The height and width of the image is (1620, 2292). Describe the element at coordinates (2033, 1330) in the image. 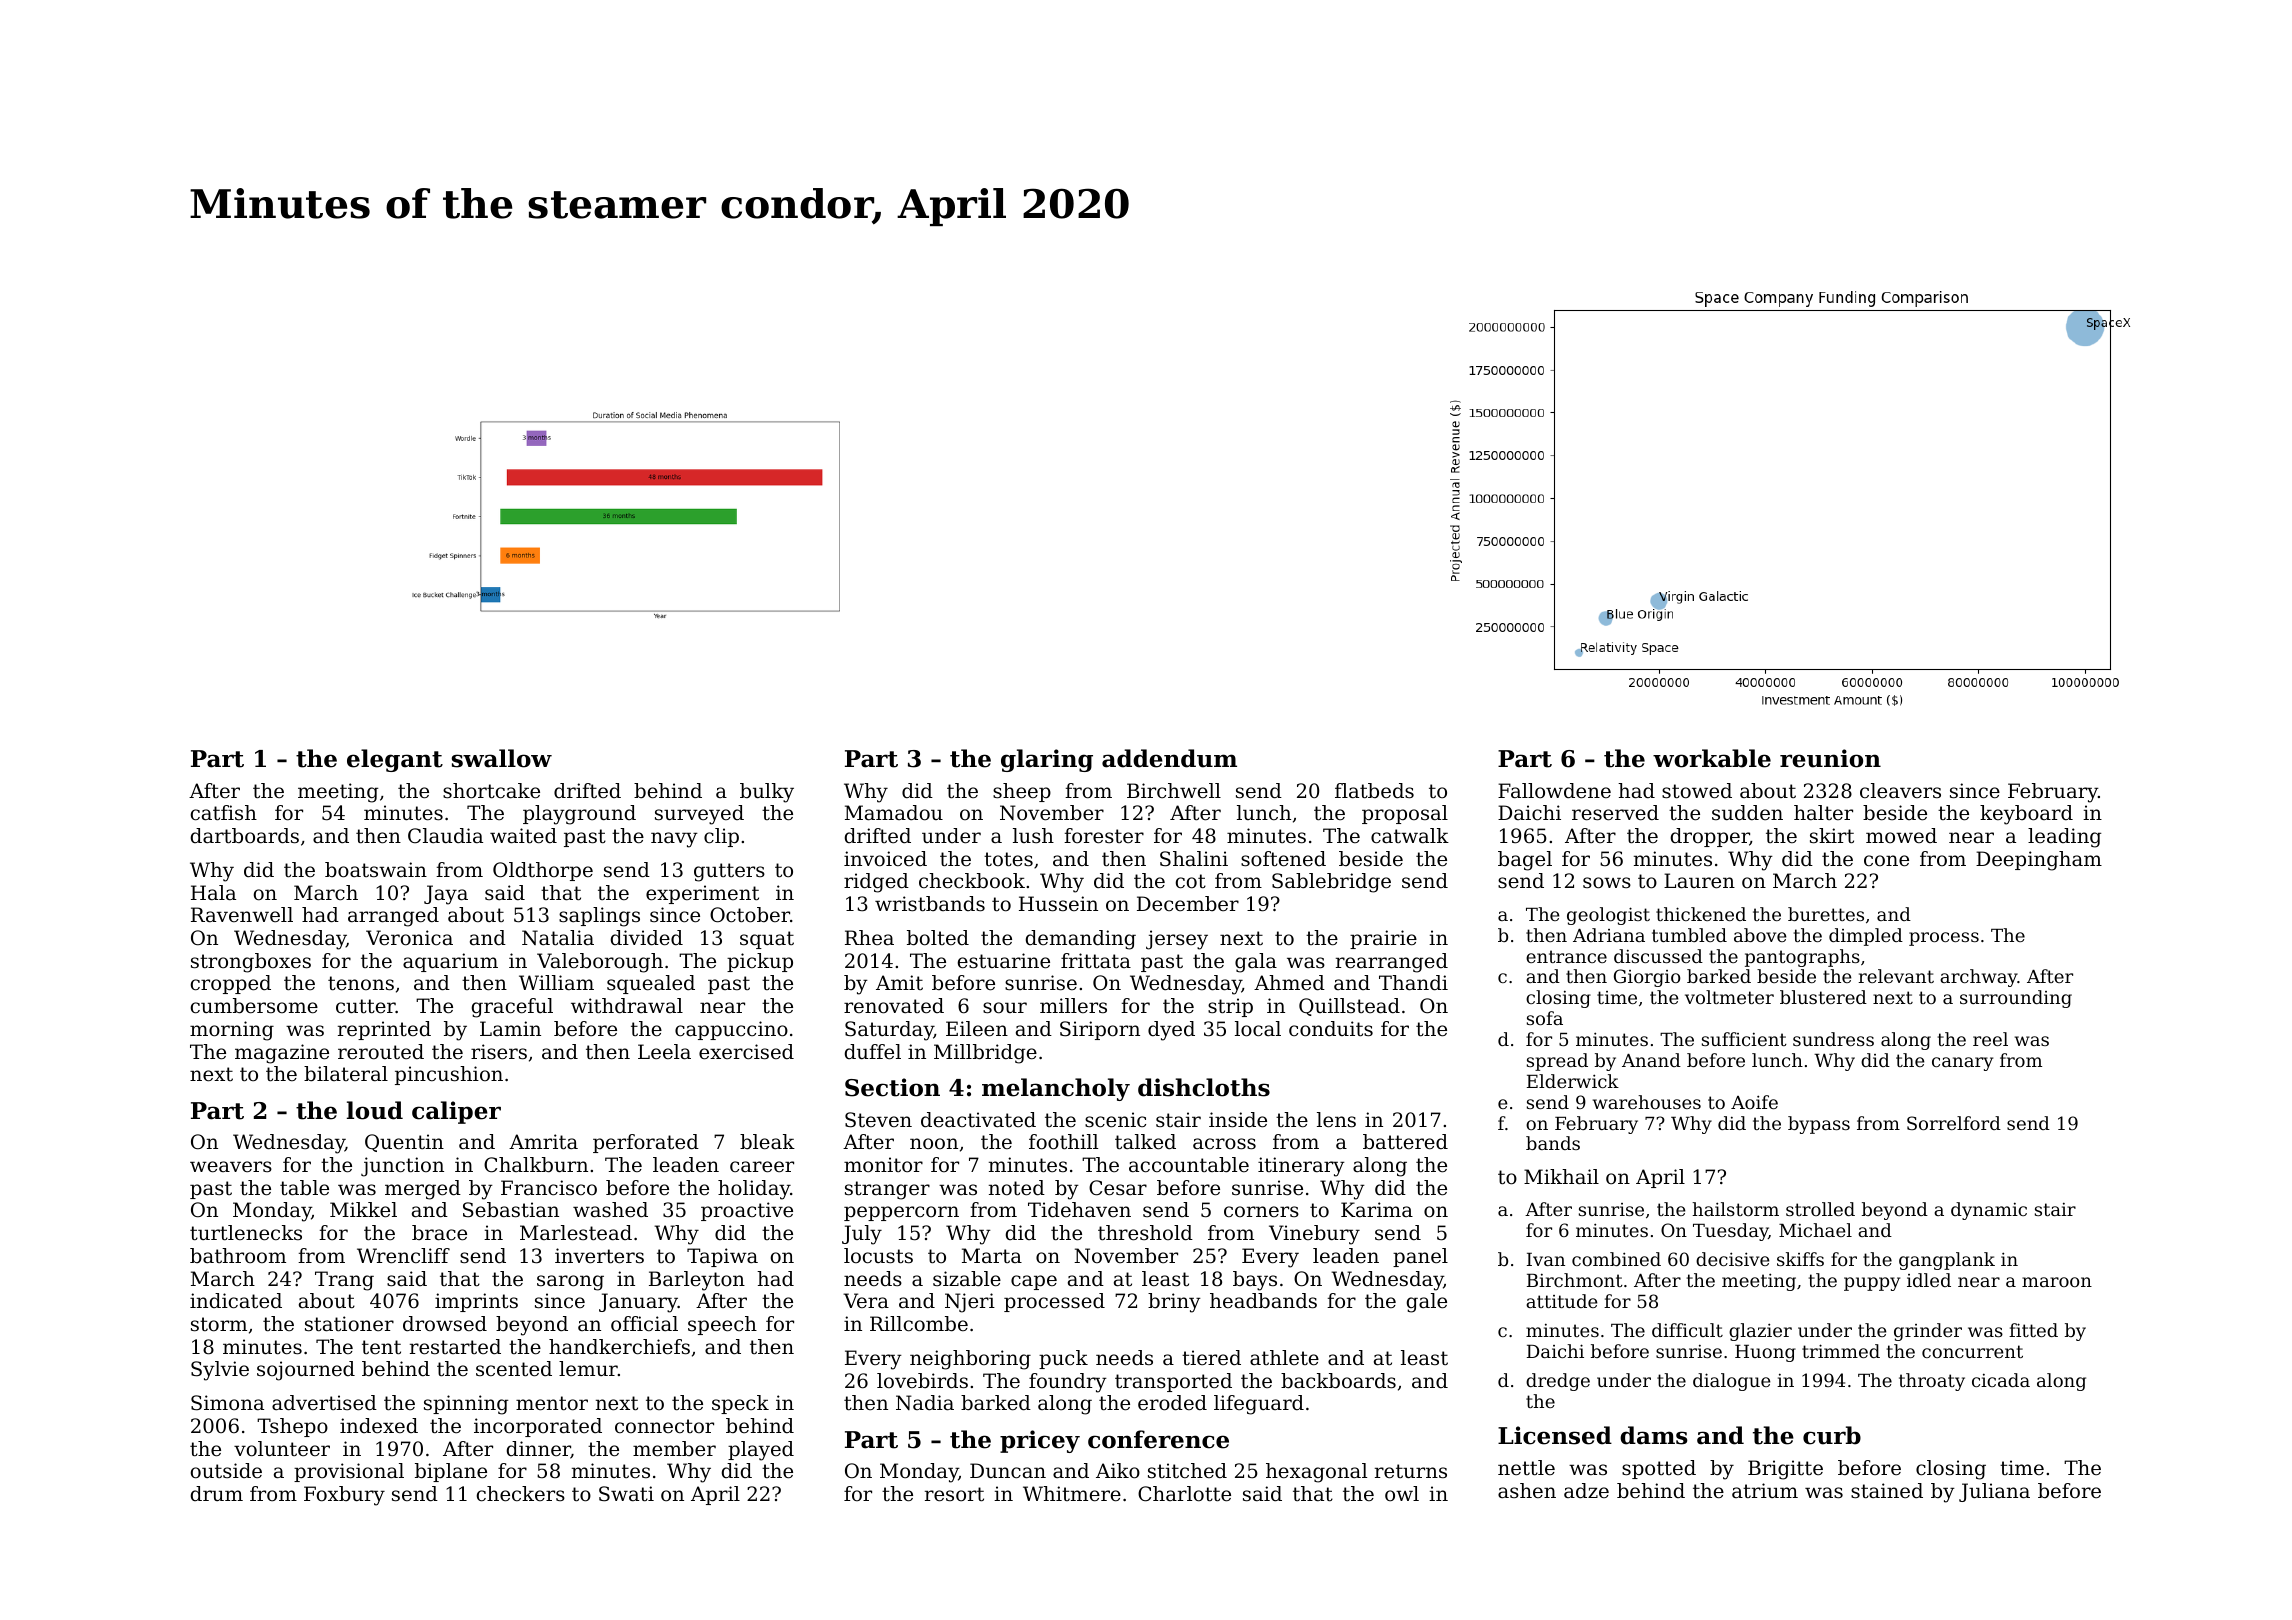

I see `fitted` at that location.
